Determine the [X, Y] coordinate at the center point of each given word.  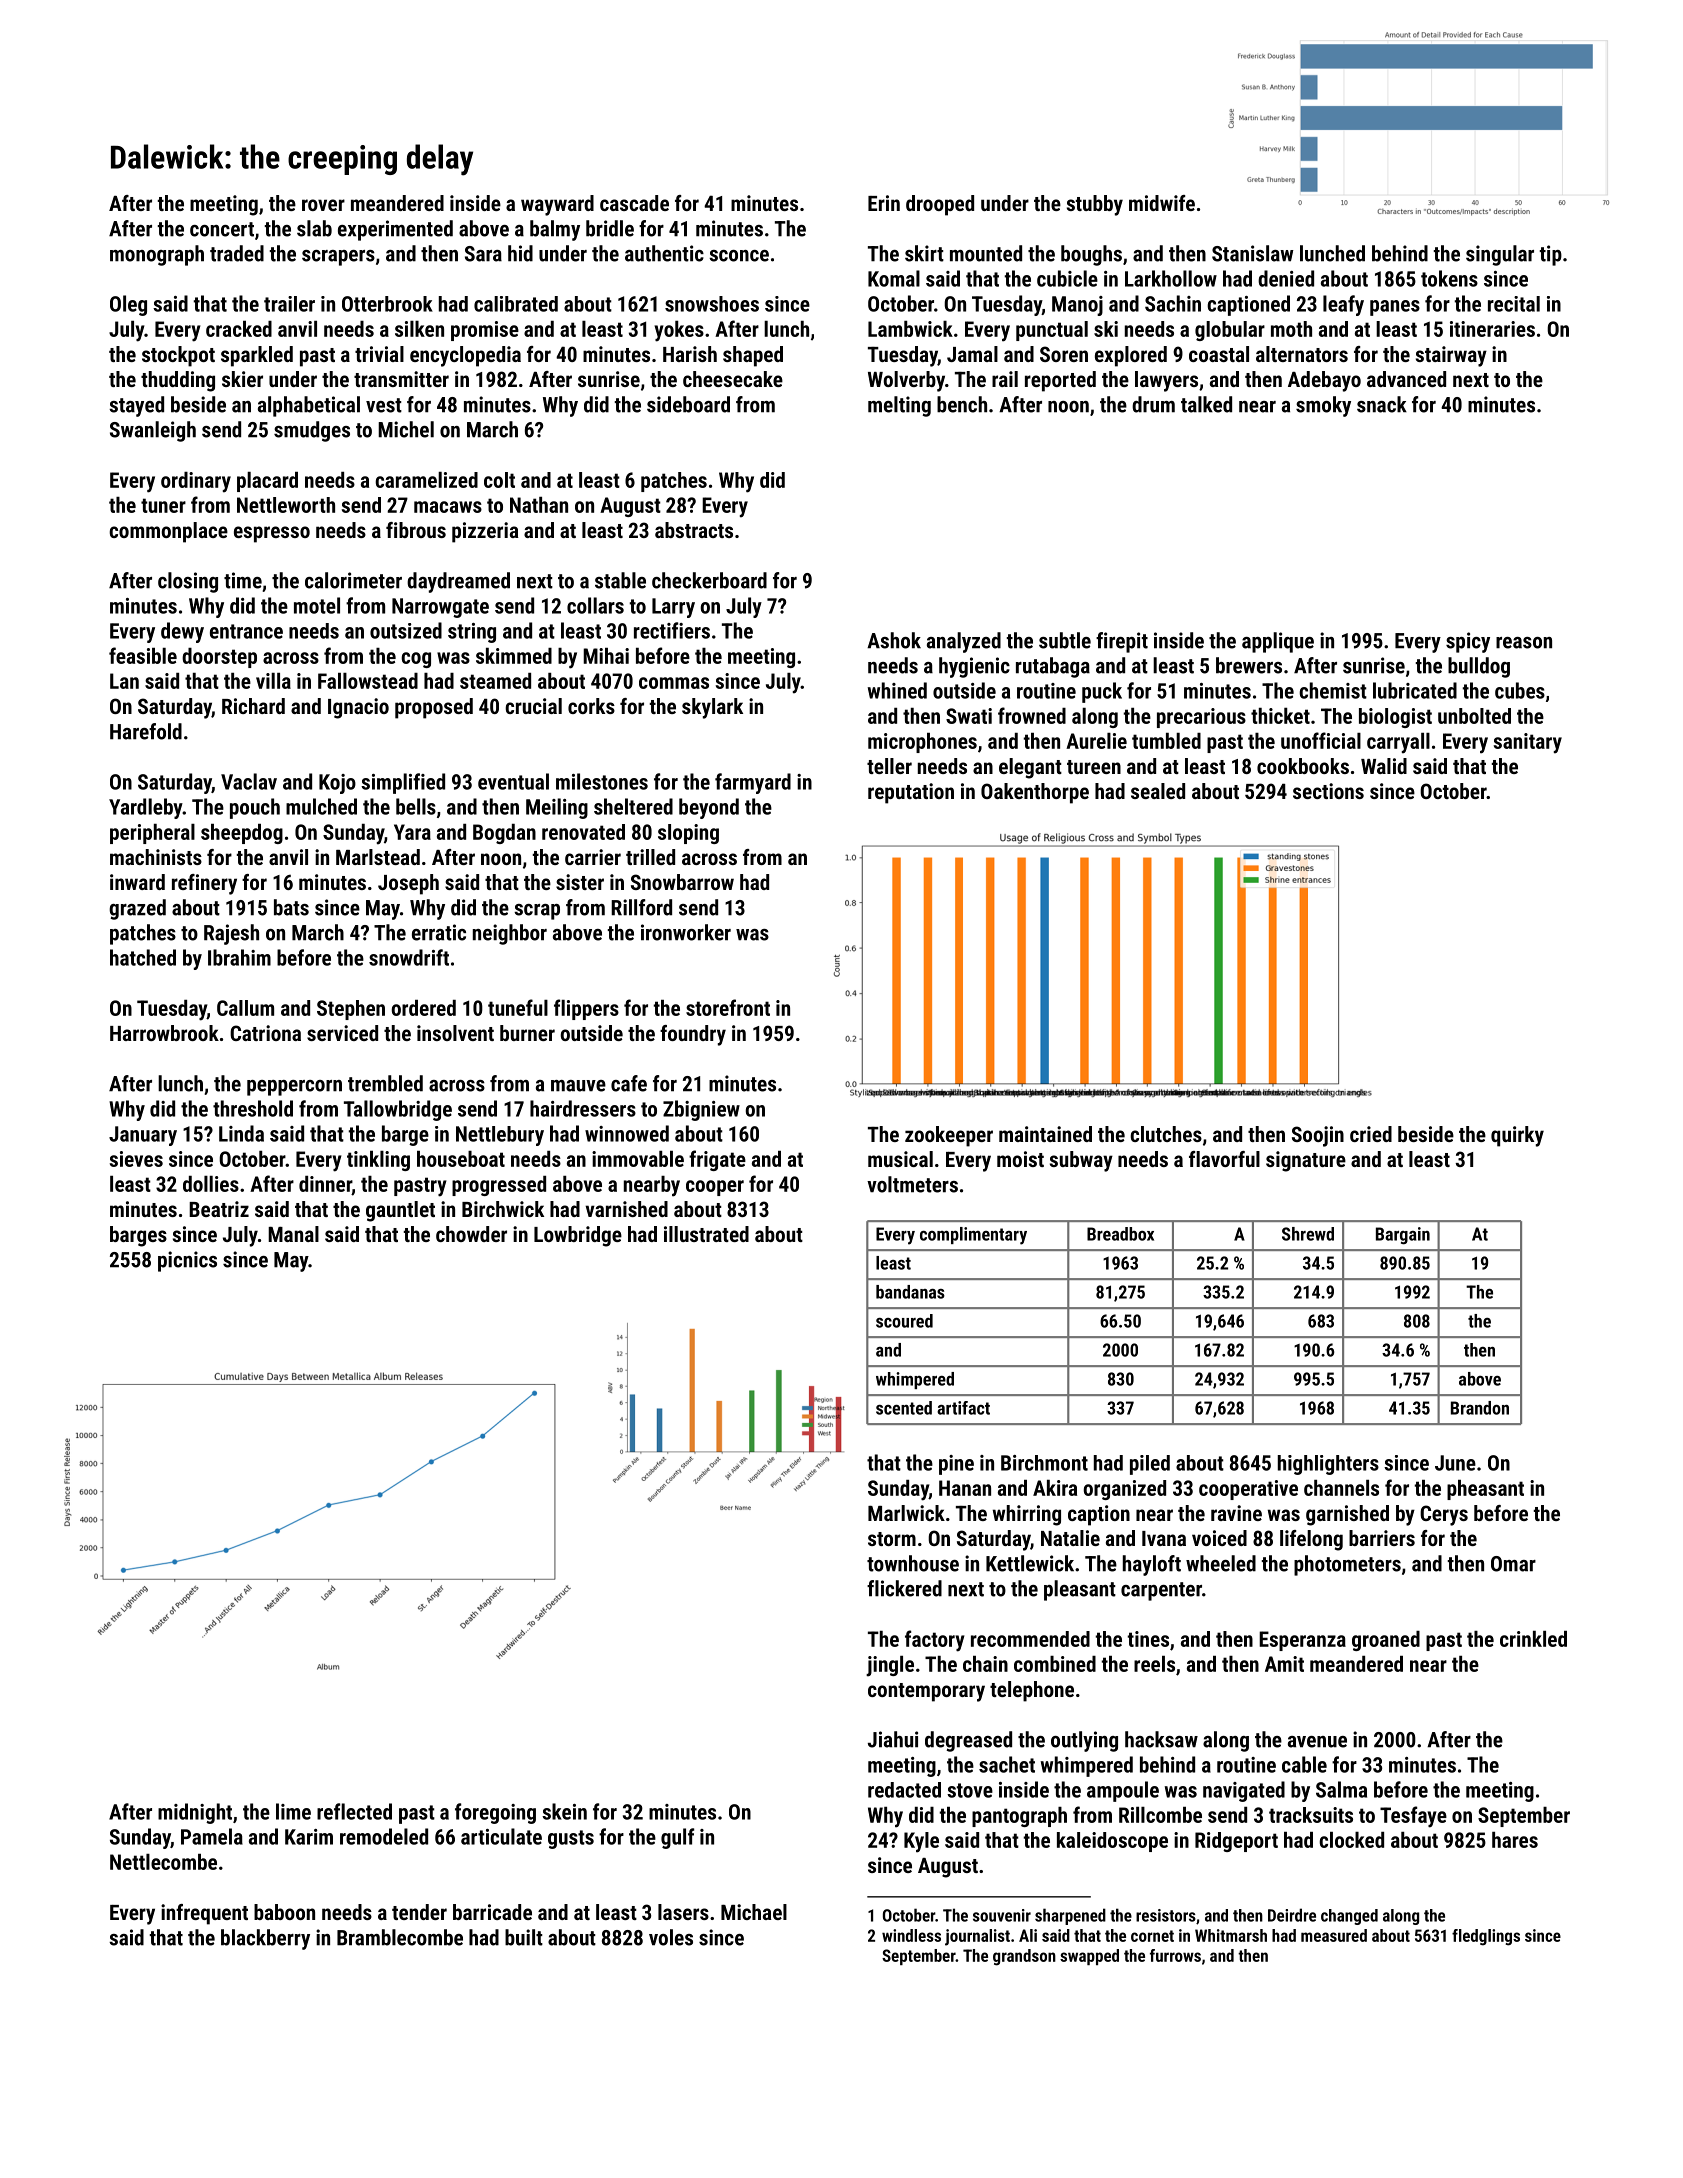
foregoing [495, 1813]
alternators [1302, 354]
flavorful [1224, 1159]
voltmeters [912, 1184]
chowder [471, 1234]
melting [899, 406]
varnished [626, 1209]
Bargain [1403, 1236]
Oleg [128, 305]
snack [1382, 404]
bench [962, 404]
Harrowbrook [164, 1033]
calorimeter [353, 580]
